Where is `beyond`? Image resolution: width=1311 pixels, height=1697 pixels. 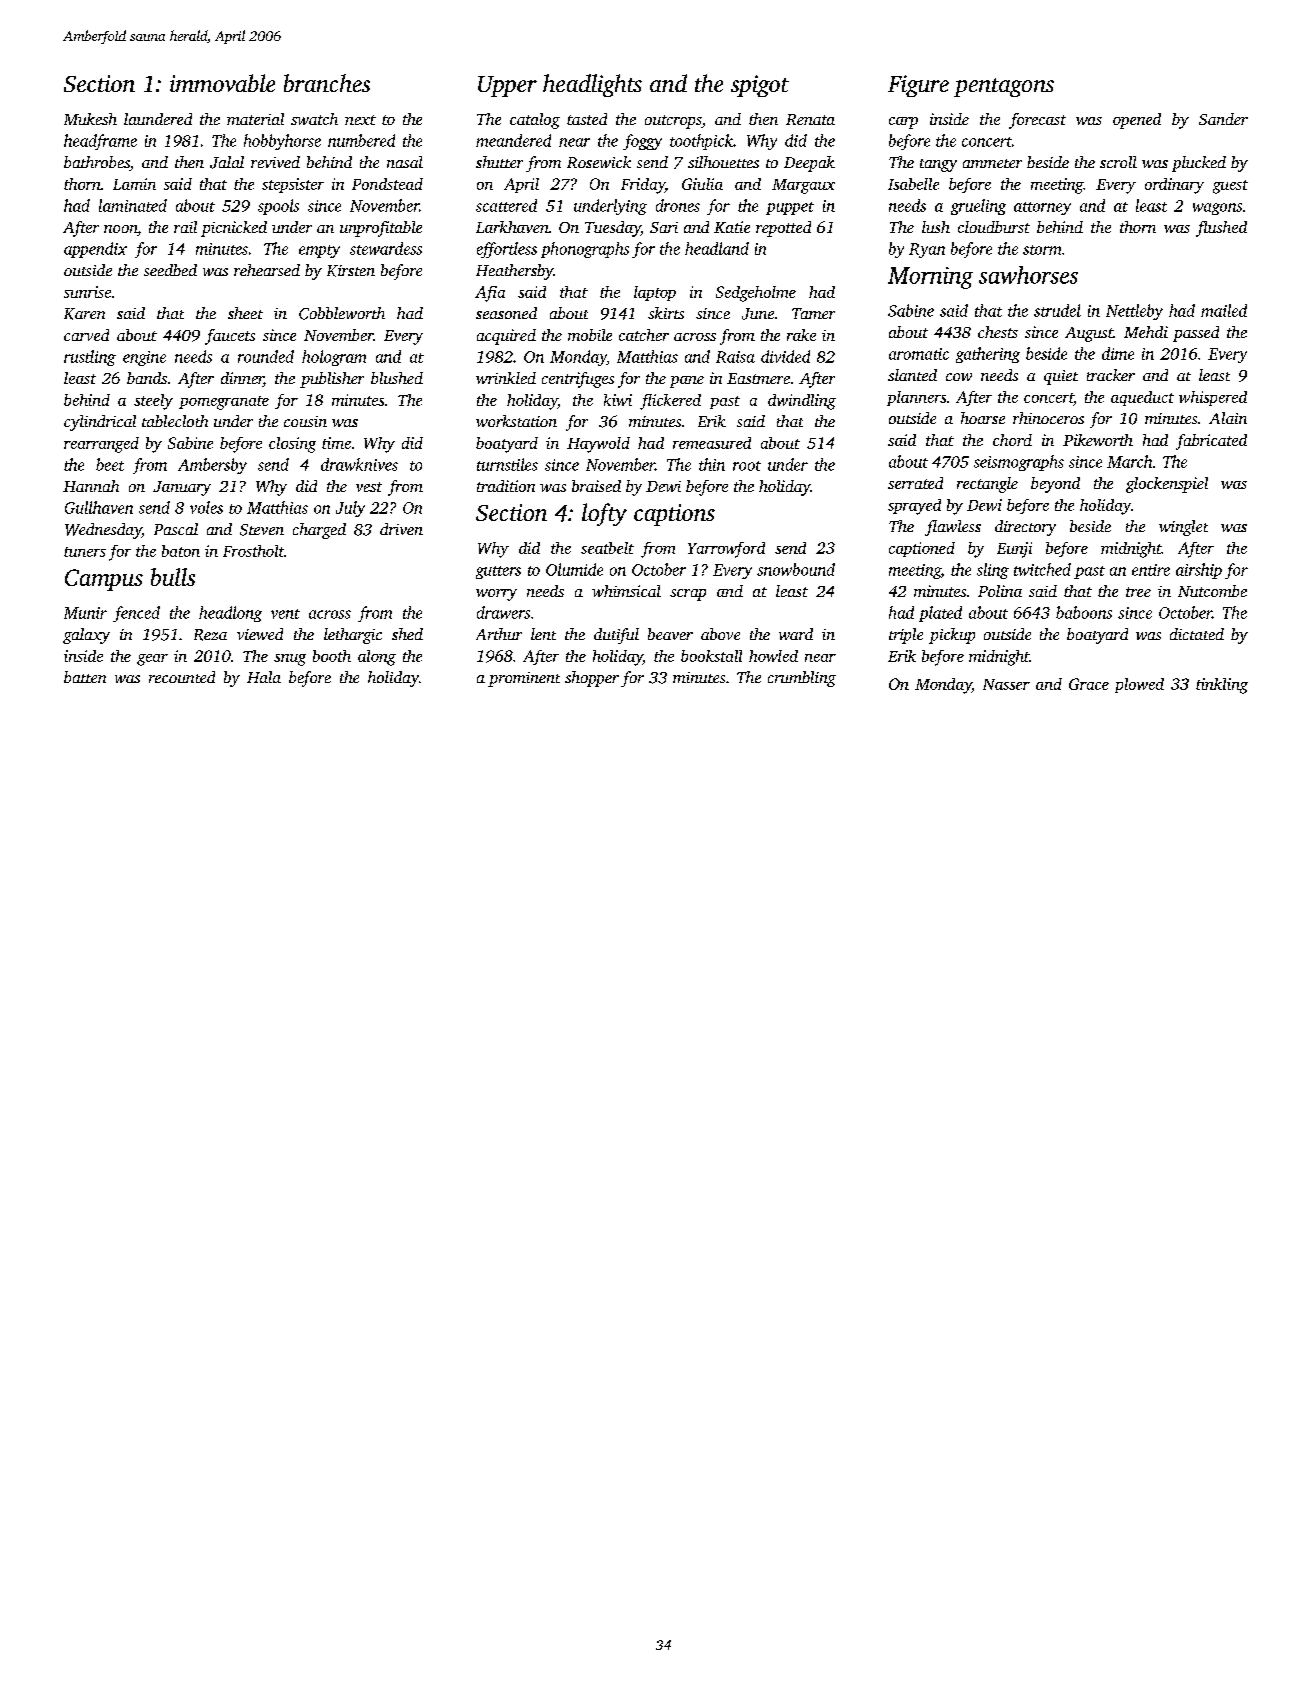 beyond is located at coordinates (1055, 485).
